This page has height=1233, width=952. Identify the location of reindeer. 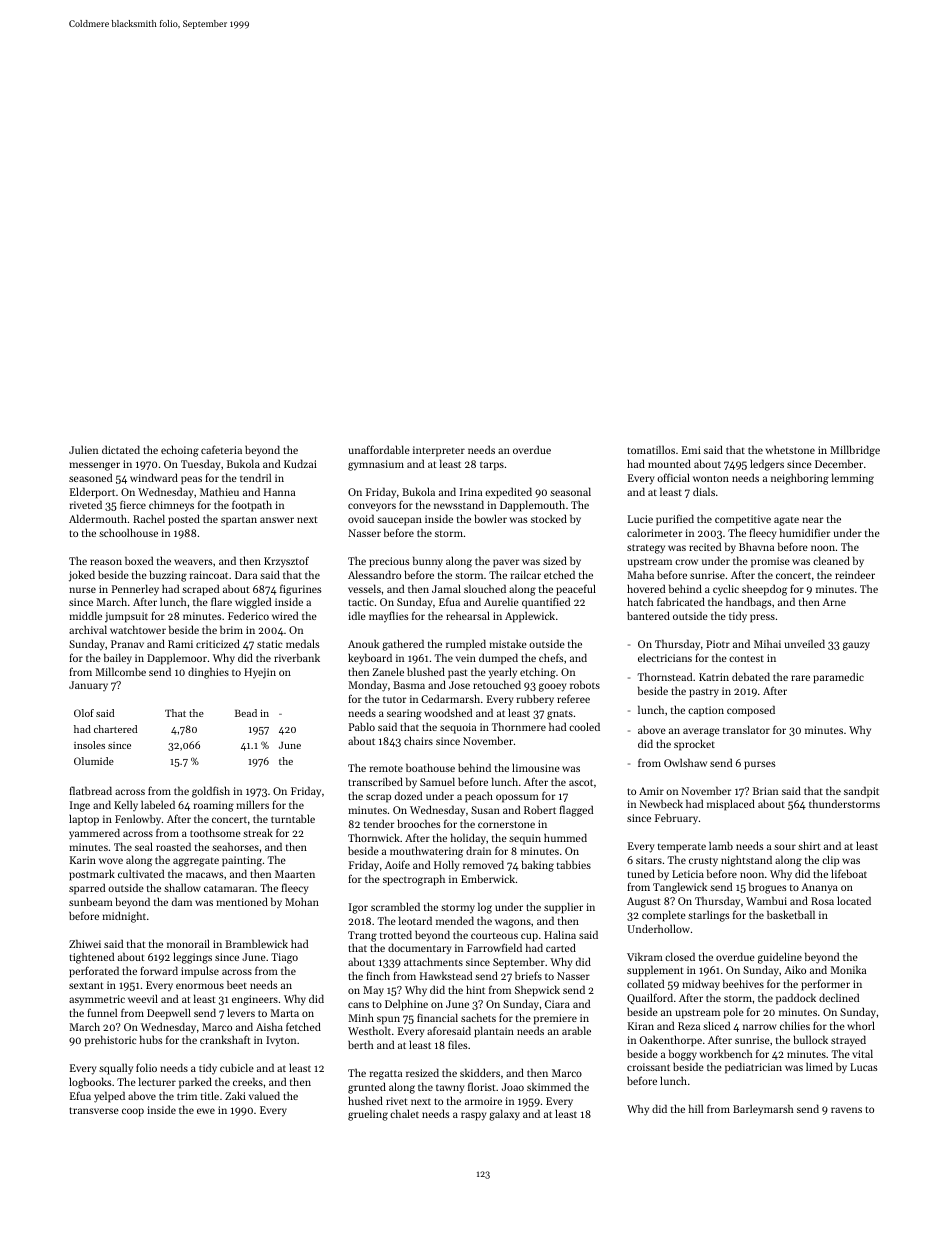
(855, 574).
